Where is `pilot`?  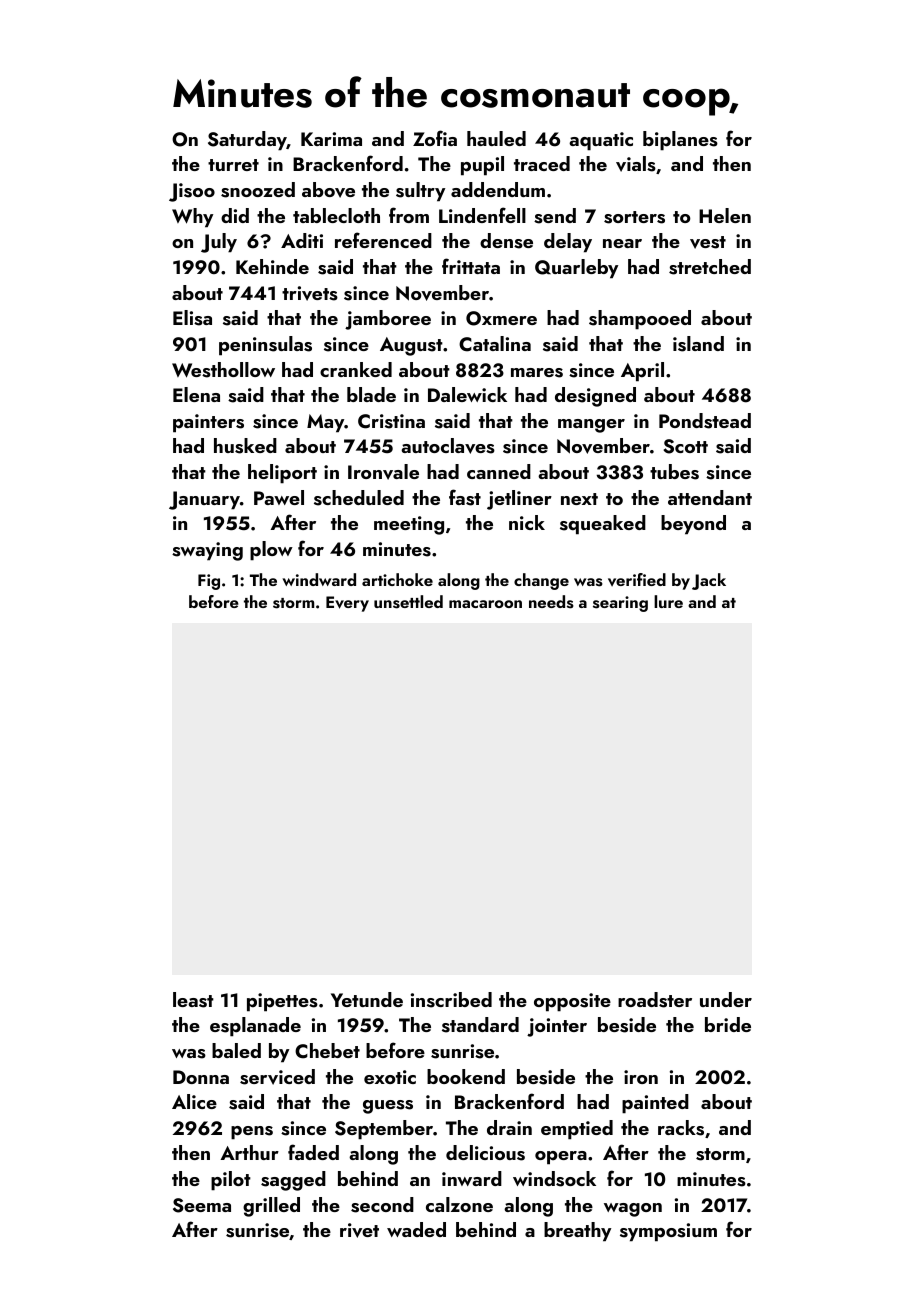 pilot is located at coordinates (231, 1181).
